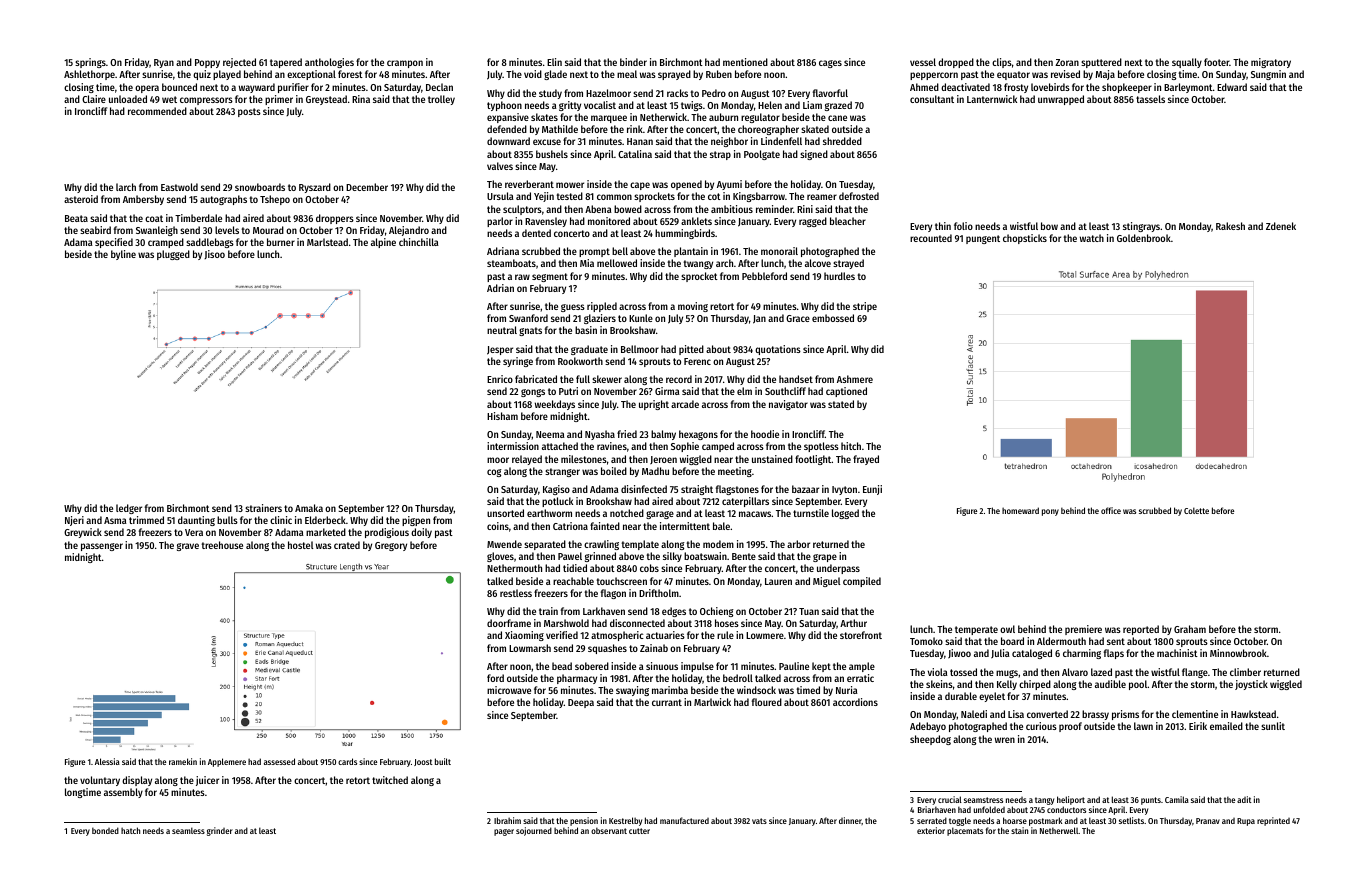 The width and height of the page is (1372, 887). I want to click on hummingbirds, so click(685, 234).
